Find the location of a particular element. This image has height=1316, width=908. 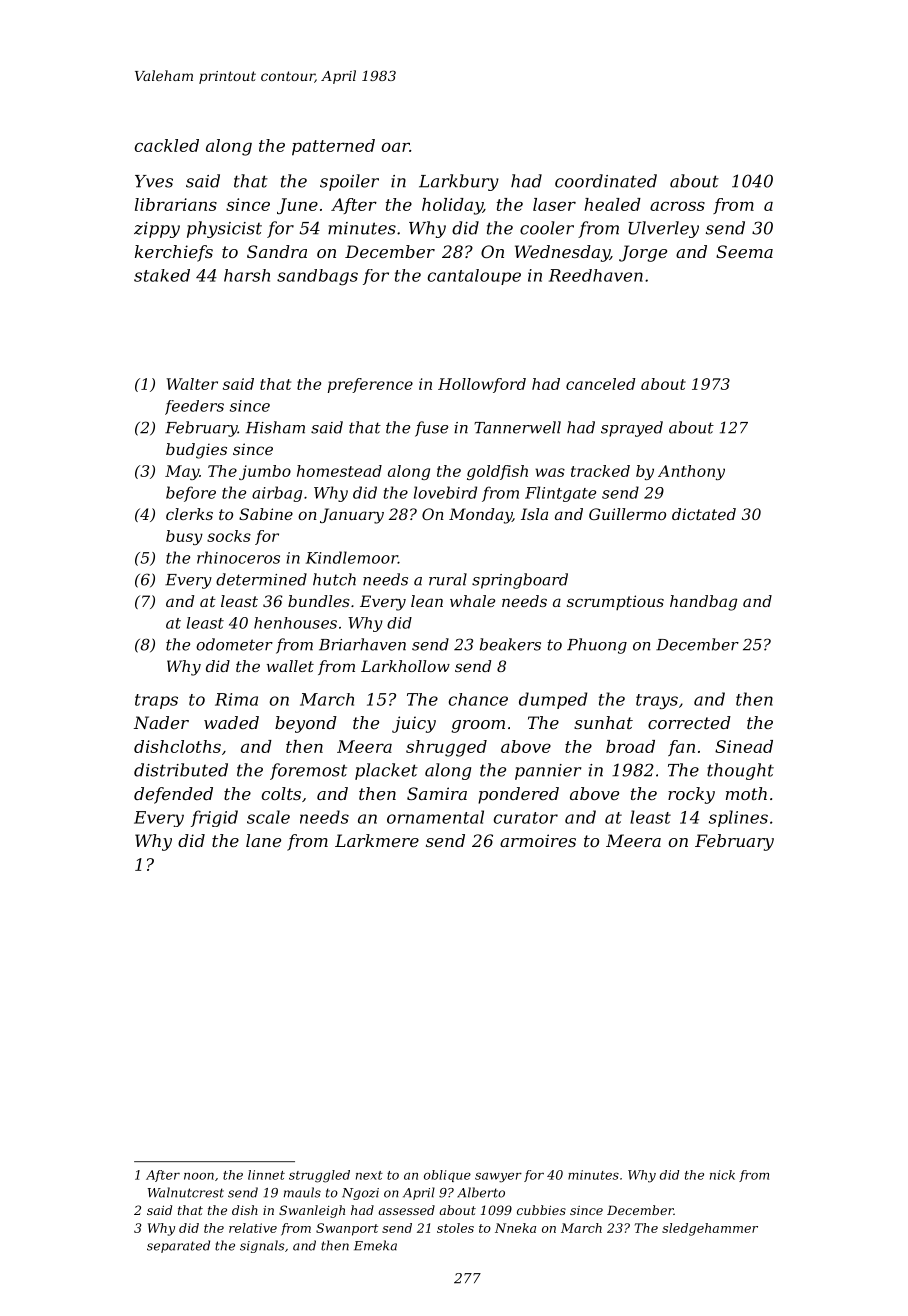

Nneka is located at coordinates (515, 1228).
